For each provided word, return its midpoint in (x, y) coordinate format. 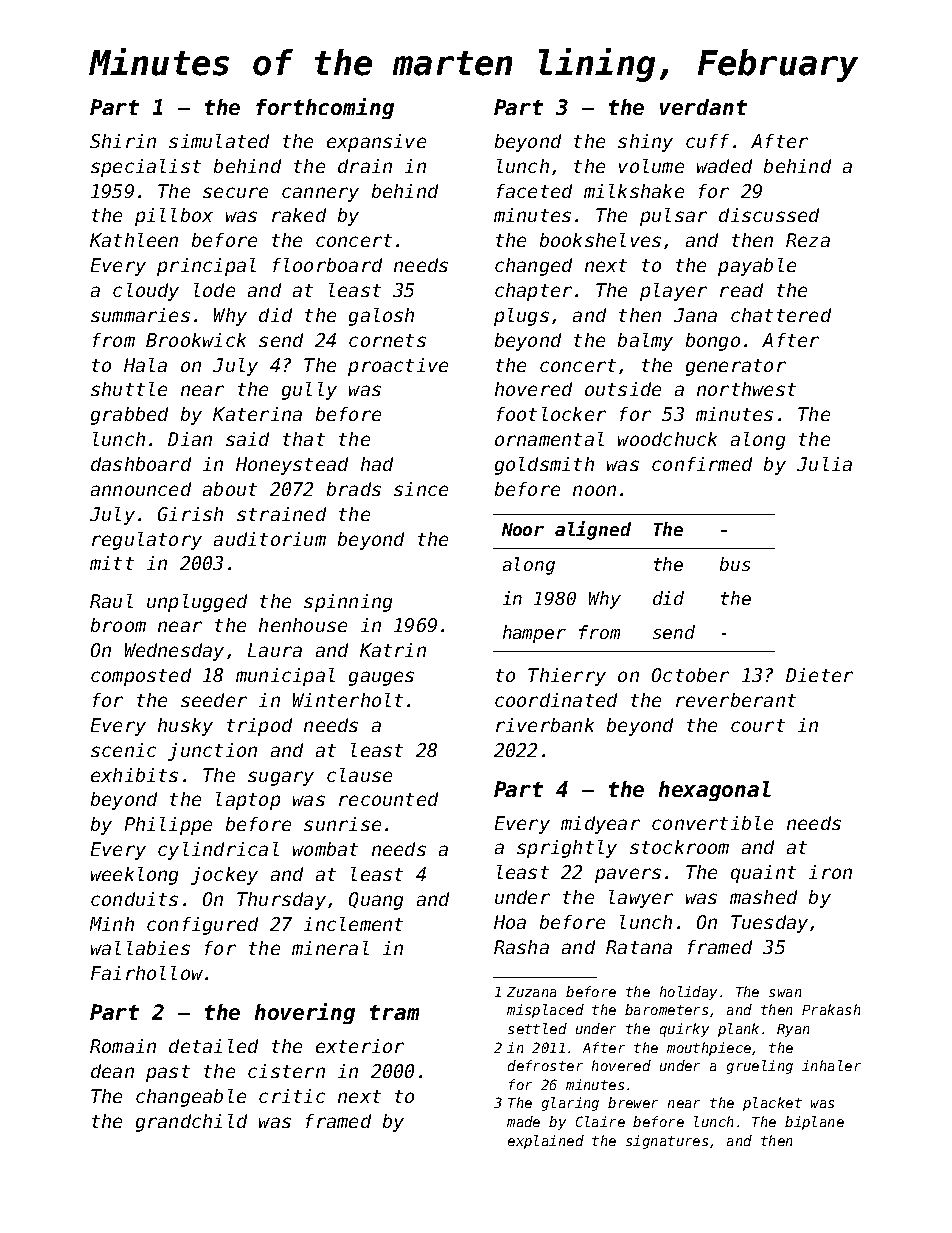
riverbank (545, 725)
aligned (593, 530)
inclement (353, 924)
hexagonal (715, 791)
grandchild (191, 1123)
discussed (769, 215)
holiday (688, 993)
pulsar (673, 217)
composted (141, 677)
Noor (523, 529)
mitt (112, 563)
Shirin (123, 141)
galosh (381, 317)
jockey (224, 876)
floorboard (327, 265)
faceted (534, 191)
